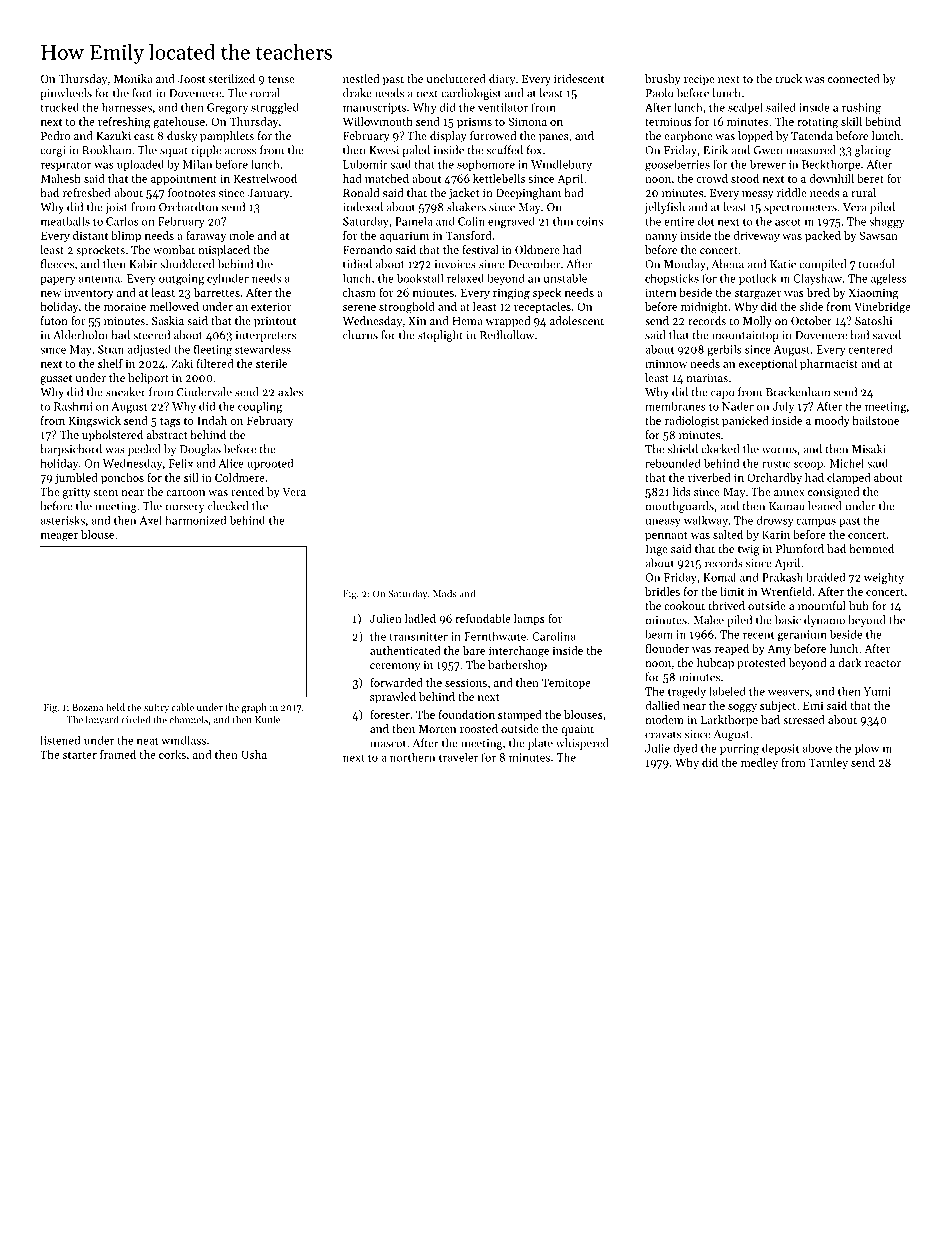 This screenshot has width=952, height=1233. I want to click on pharmacist, so click(829, 364).
